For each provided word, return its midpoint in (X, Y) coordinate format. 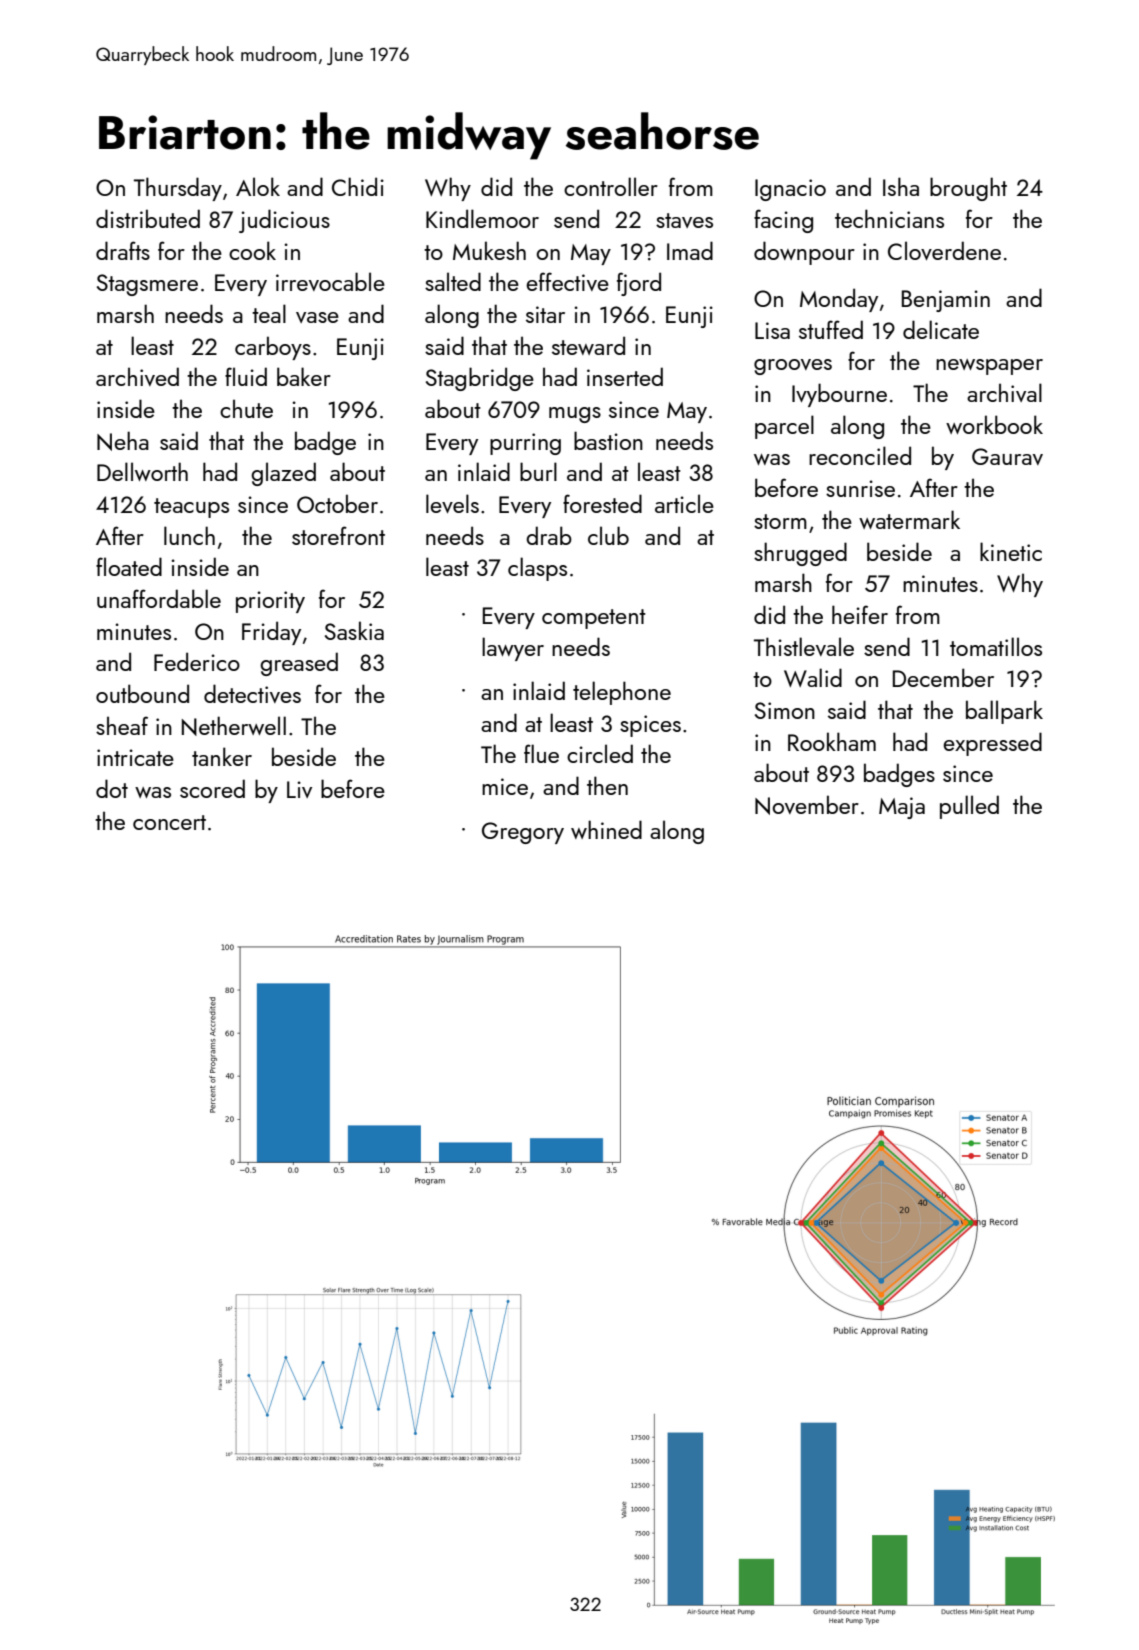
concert (169, 822)
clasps (537, 569)
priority (270, 602)
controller (611, 186)
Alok (258, 186)
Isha (901, 186)
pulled (969, 807)
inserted (625, 376)
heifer (860, 614)
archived (137, 376)
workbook (994, 424)
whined (606, 829)
